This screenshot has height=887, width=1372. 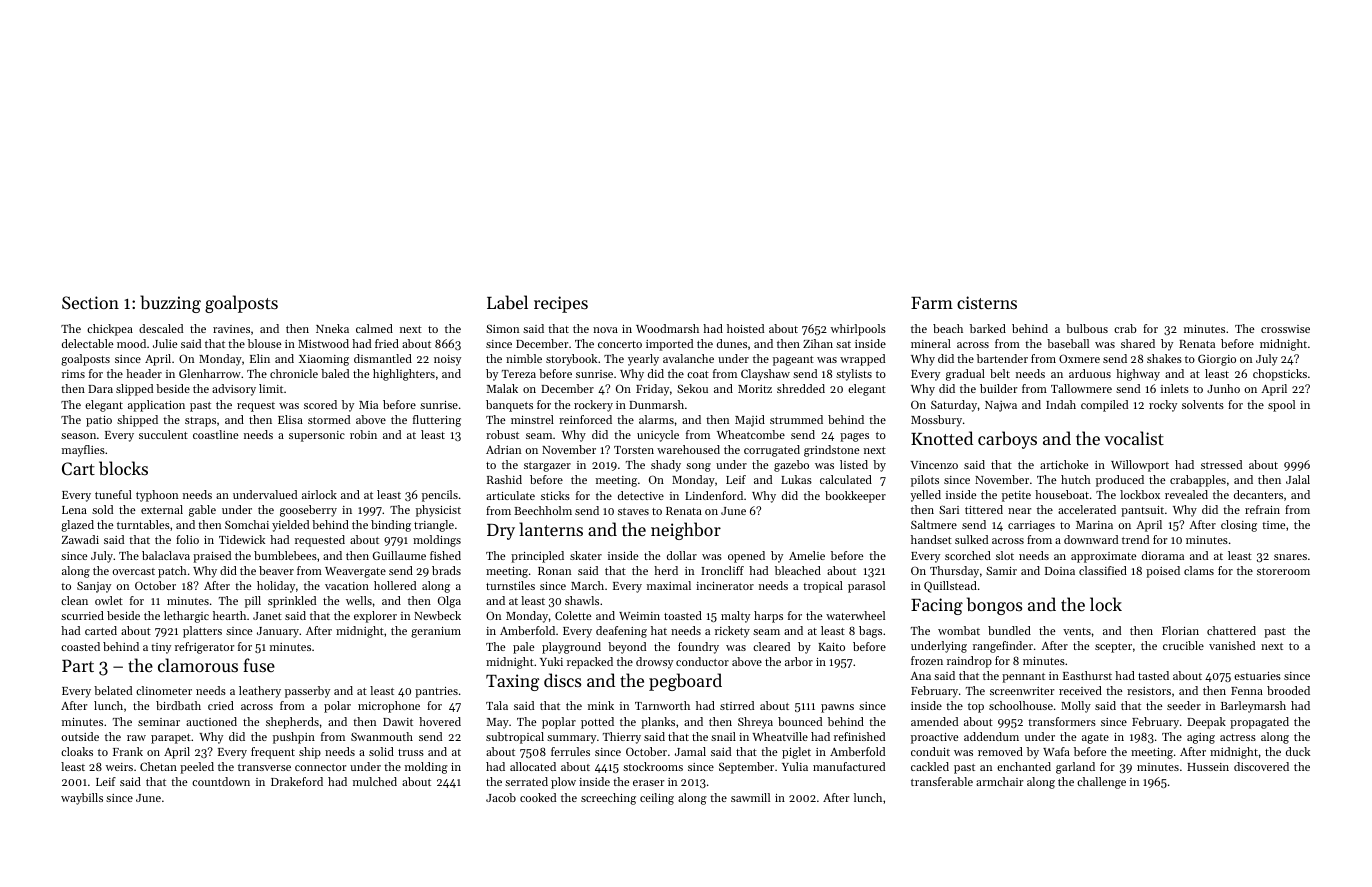 I want to click on fried, so click(x=387, y=343).
